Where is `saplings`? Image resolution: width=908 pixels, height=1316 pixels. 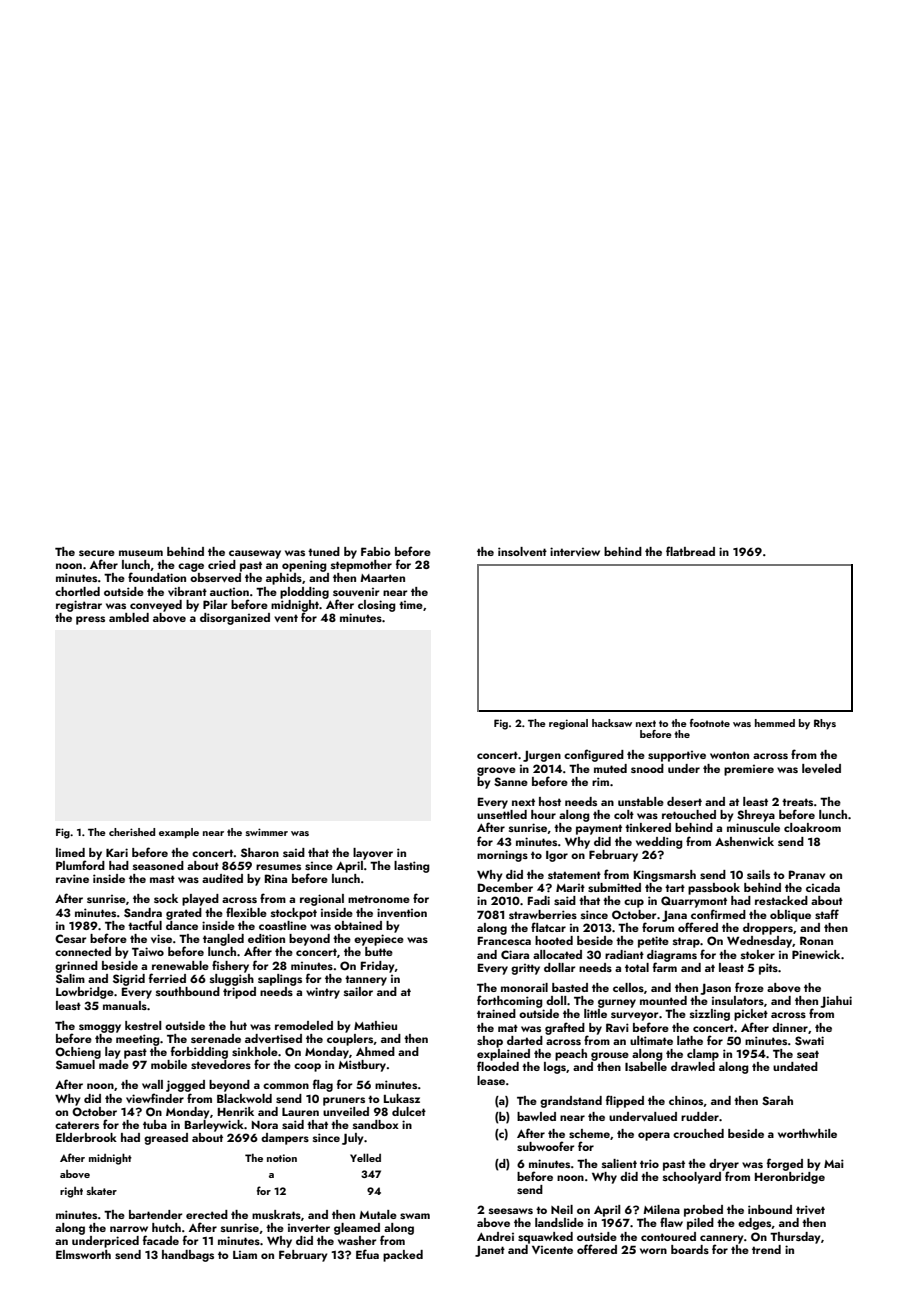 saplings is located at coordinates (280, 980).
